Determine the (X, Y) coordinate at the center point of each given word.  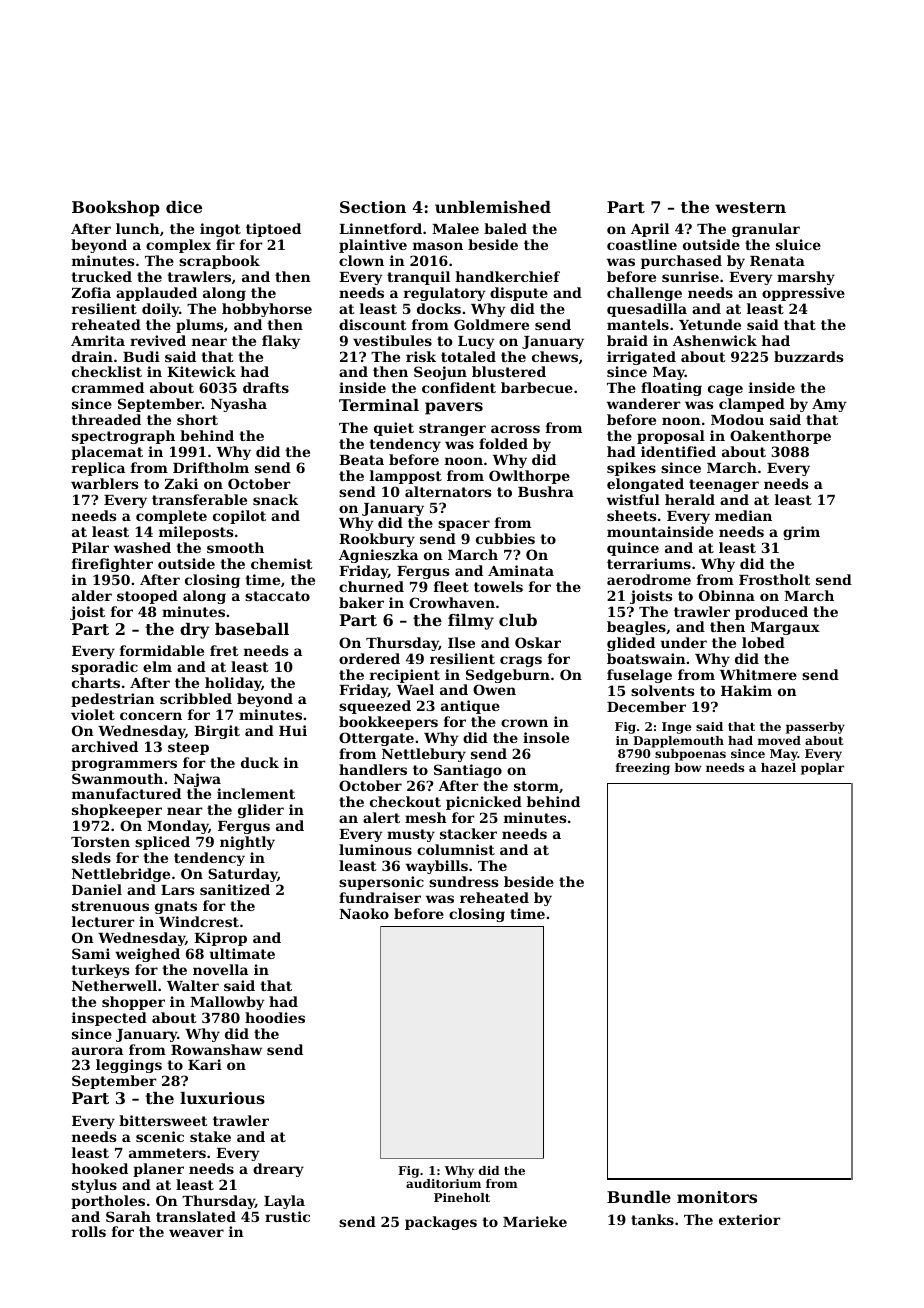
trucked (102, 276)
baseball (252, 629)
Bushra (546, 491)
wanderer (644, 403)
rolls (89, 1231)
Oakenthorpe (780, 437)
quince (633, 549)
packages (441, 1223)
